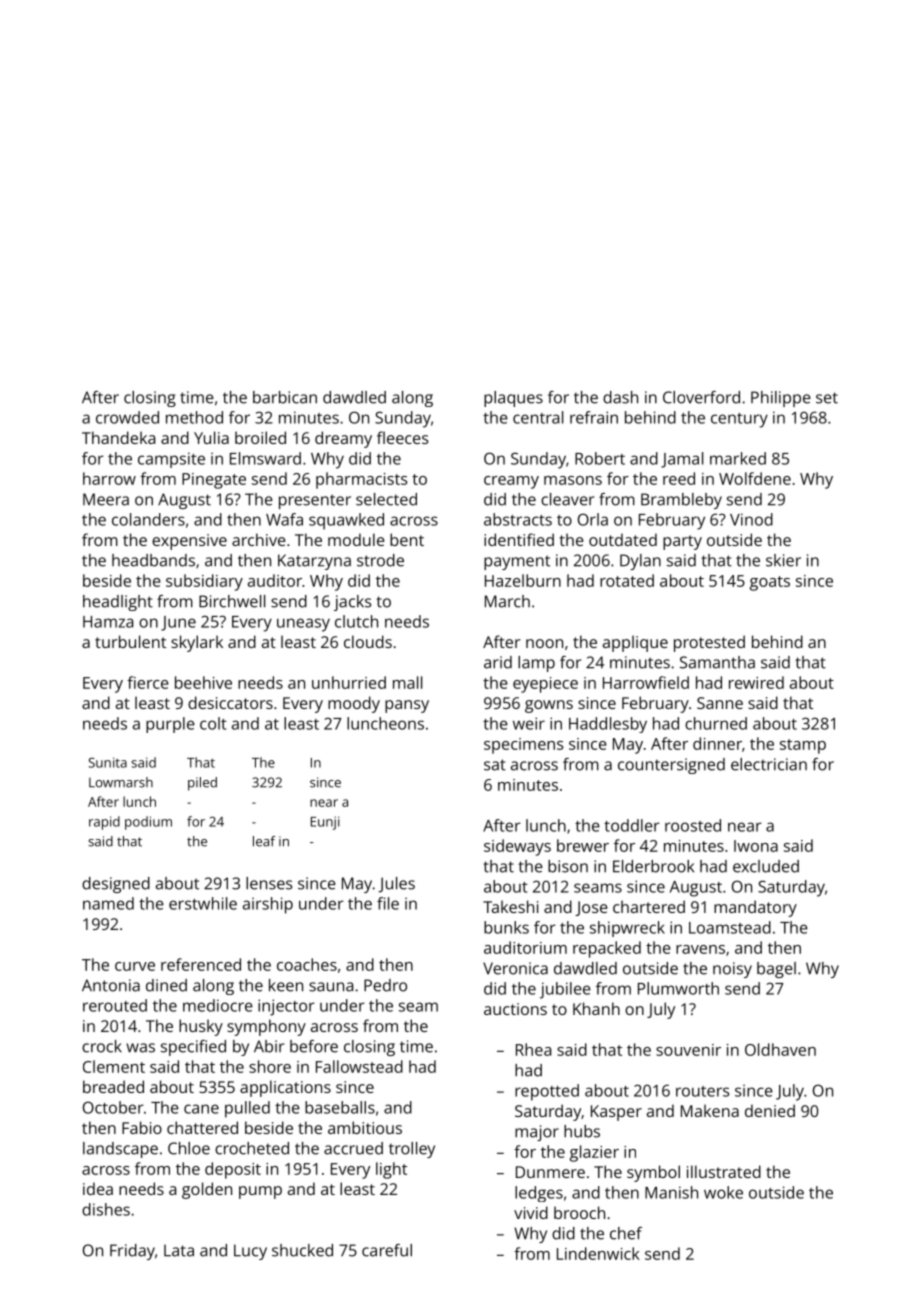 The height and width of the document is (1308, 924). I want to click on sideways, so click(517, 847).
